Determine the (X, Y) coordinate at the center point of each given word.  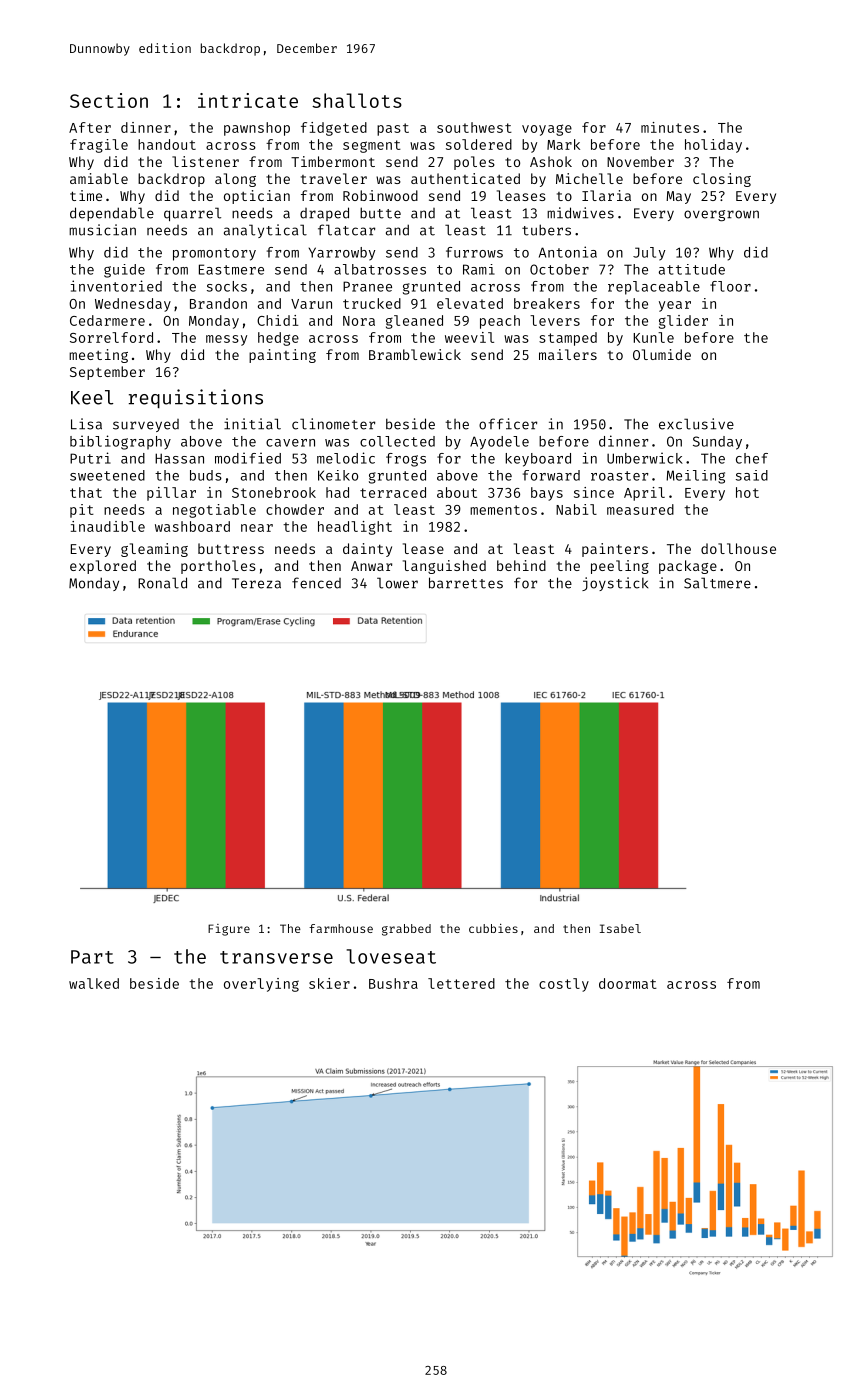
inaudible (108, 526)
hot (747, 492)
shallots (357, 100)
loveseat (391, 956)
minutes (670, 127)
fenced (316, 583)
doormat (628, 983)
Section (109, 100)
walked (94, 983)
